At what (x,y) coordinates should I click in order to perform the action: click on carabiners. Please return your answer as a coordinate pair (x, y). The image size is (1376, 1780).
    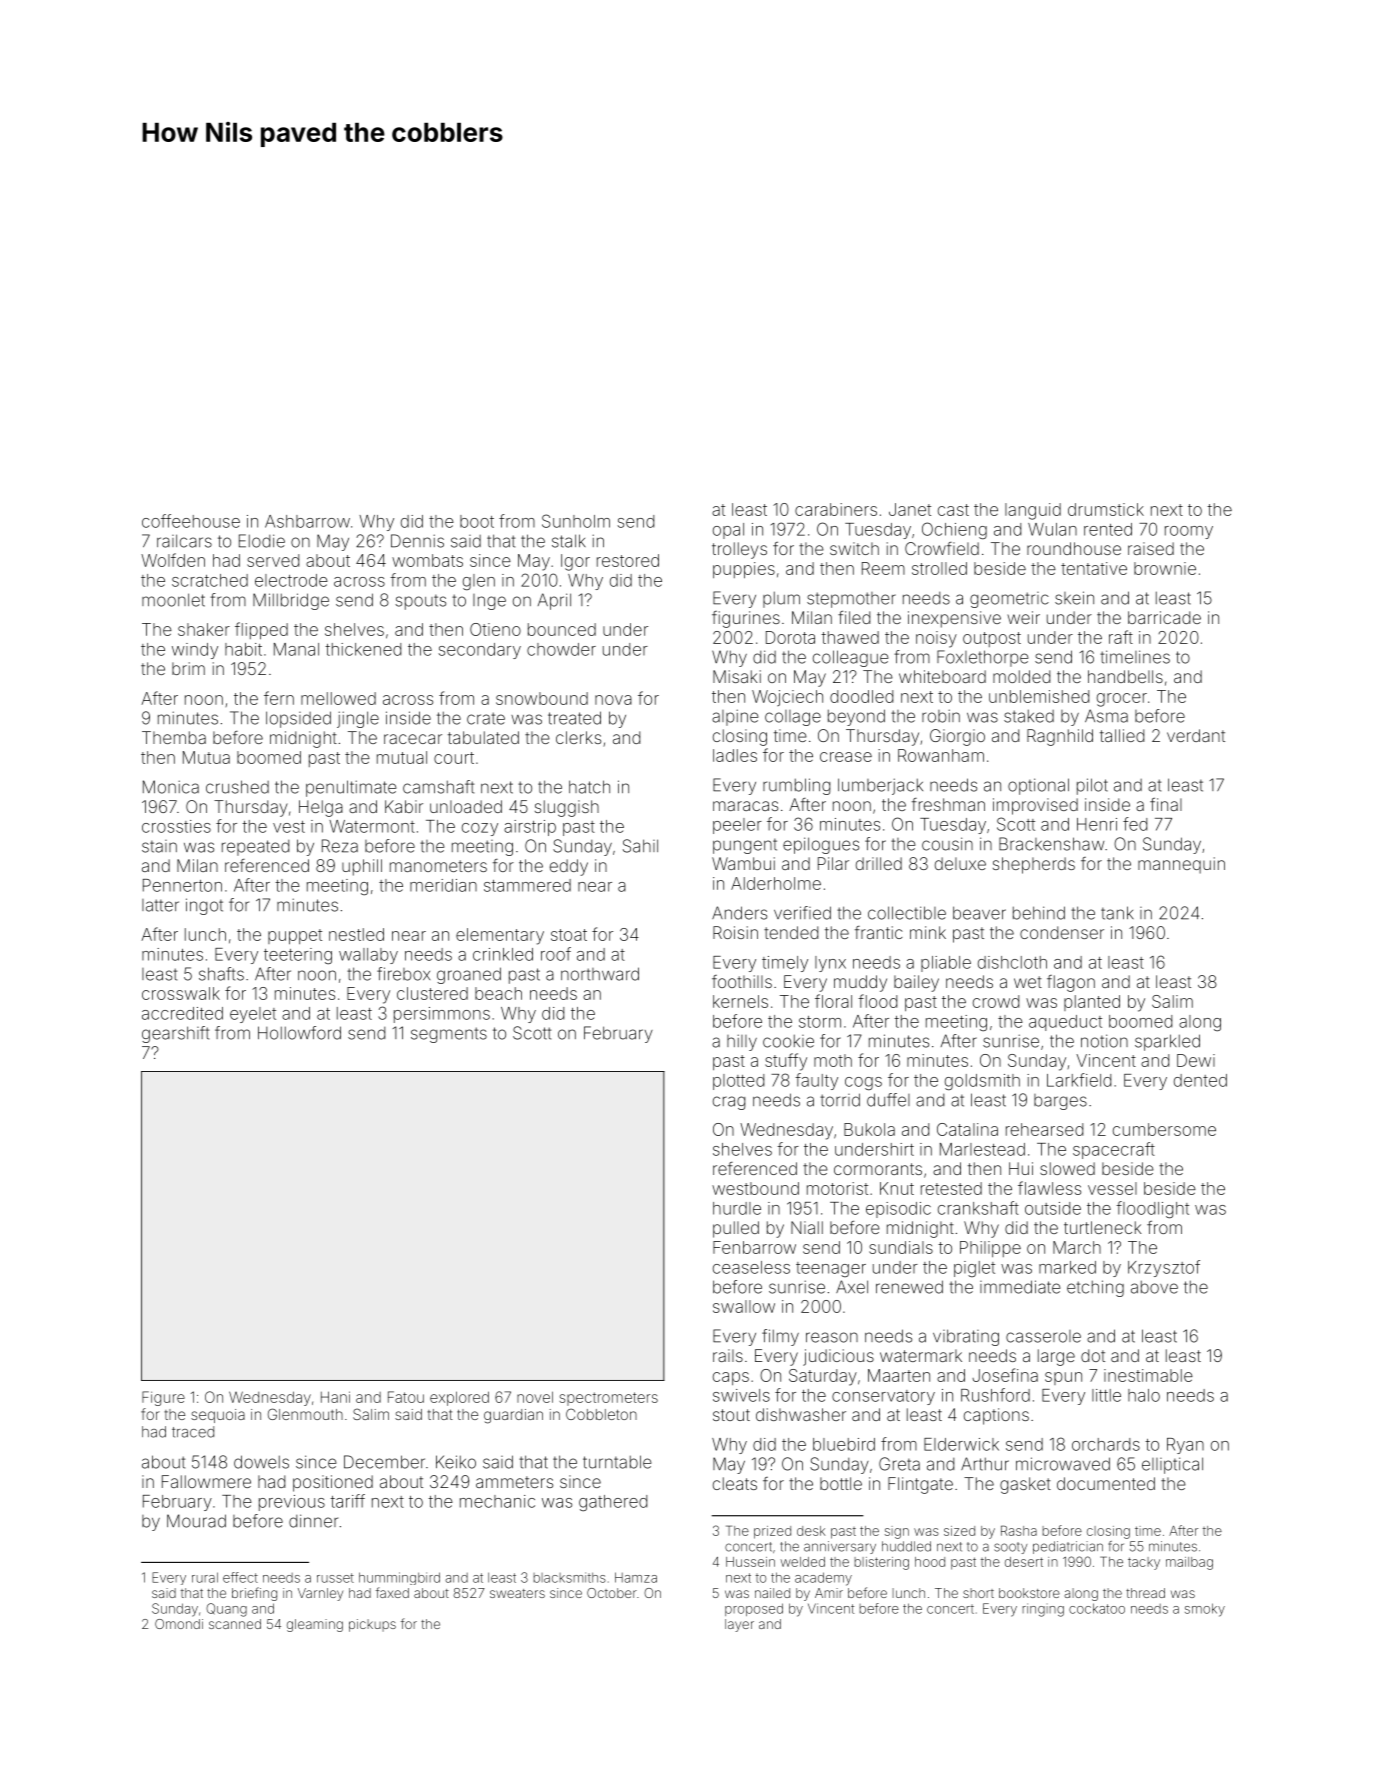
    Looking at the image, I should click on (836, 509).
